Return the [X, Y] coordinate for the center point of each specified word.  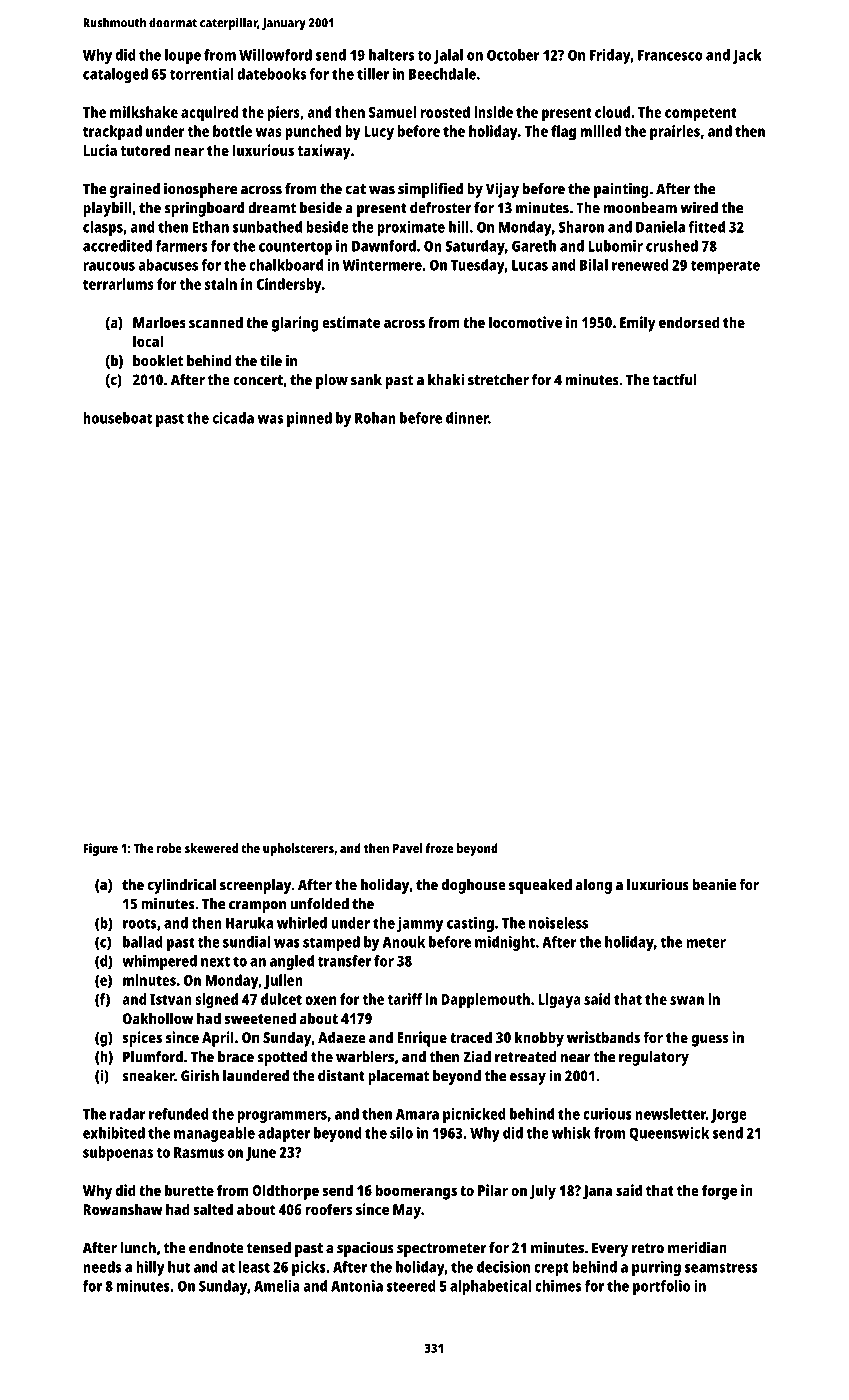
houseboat [117, 418]
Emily [638, 324]
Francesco [670, 55]
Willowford [275, 55]
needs [102, 1267]
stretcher [498, 380]
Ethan [210, 227]
